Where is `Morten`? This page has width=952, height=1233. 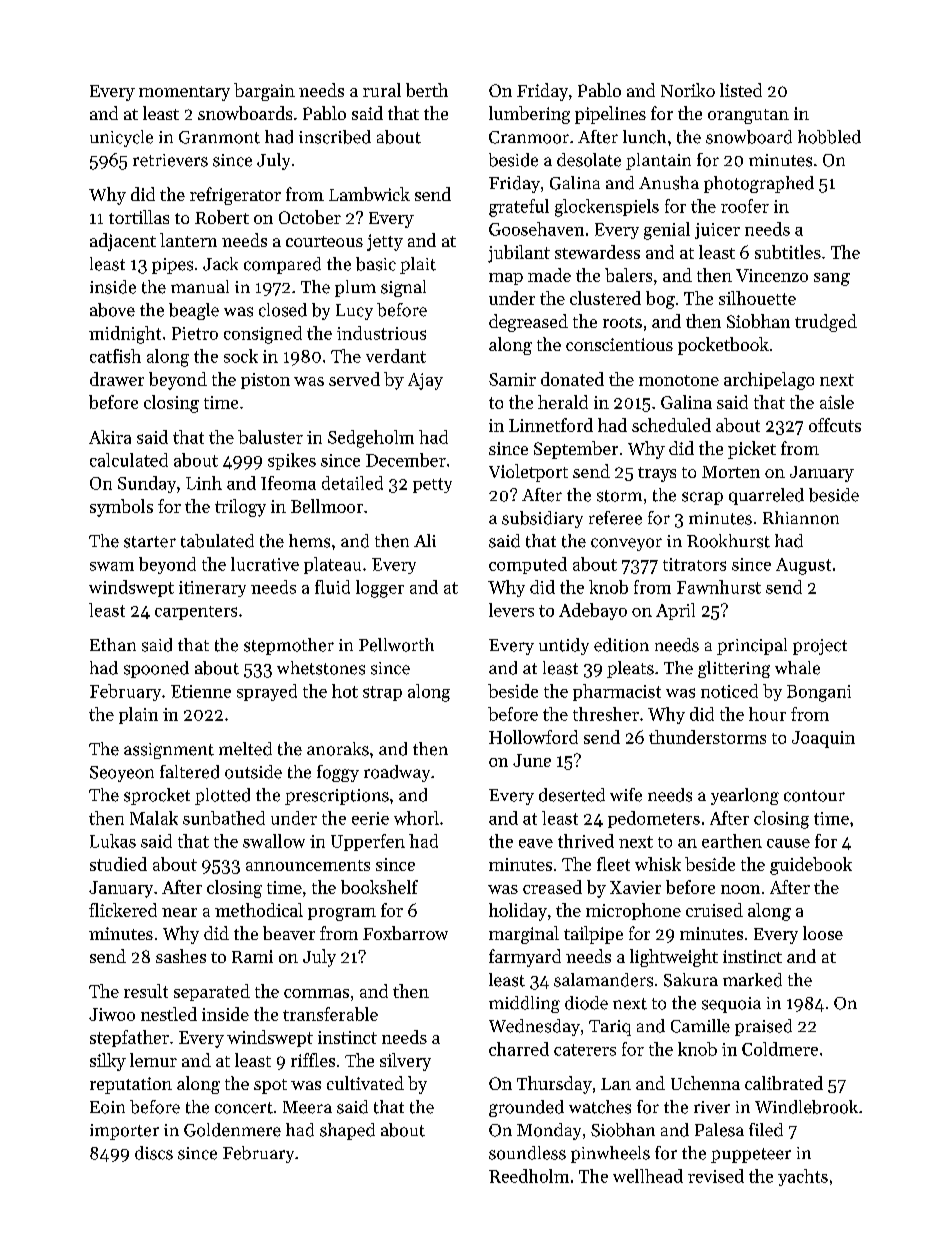
Morten is located at coordinates (731, 472).
